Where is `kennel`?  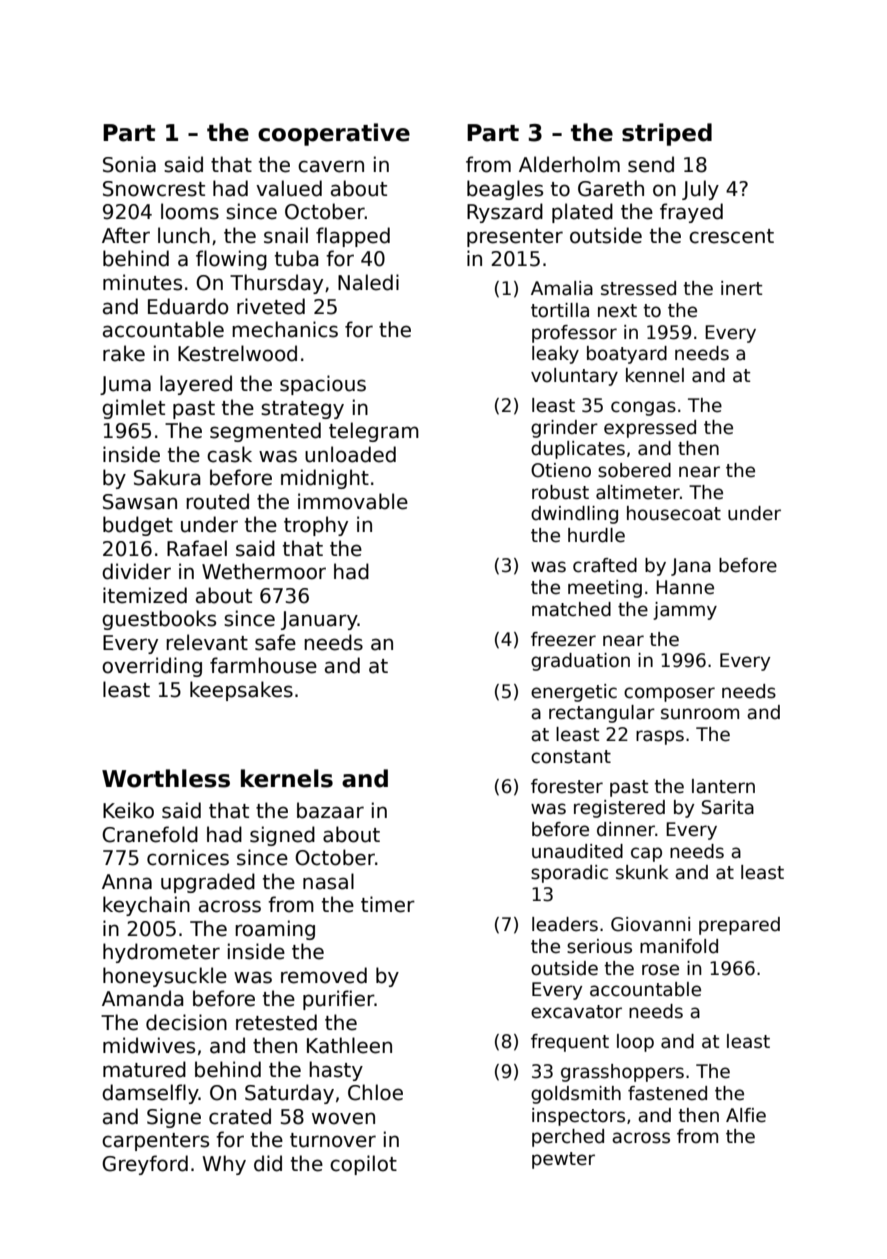 kennel is located at coordinates (655, 375).
